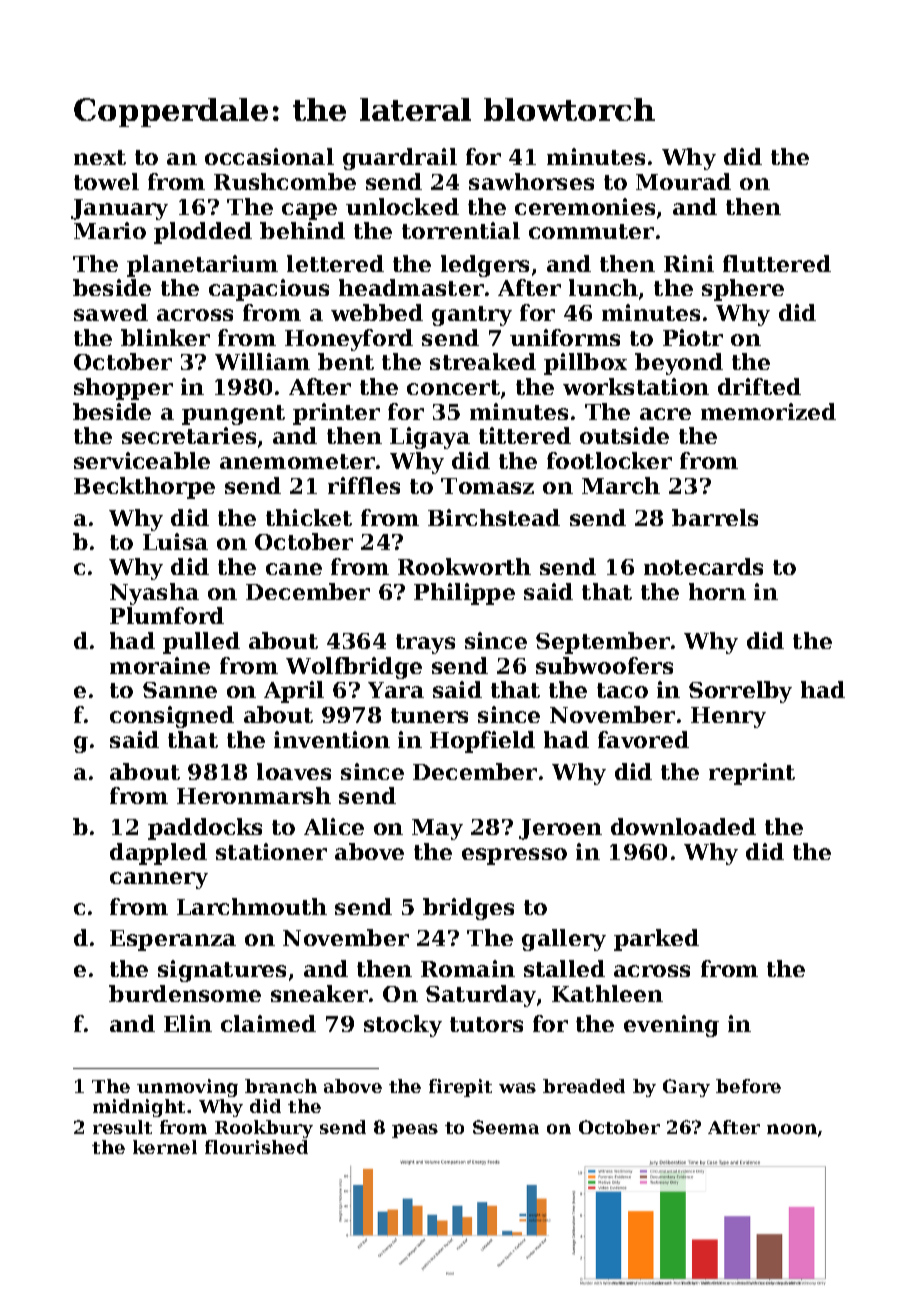 The width and height of the image is (924, 1311). I want to click on cane, so click(294, 569).
